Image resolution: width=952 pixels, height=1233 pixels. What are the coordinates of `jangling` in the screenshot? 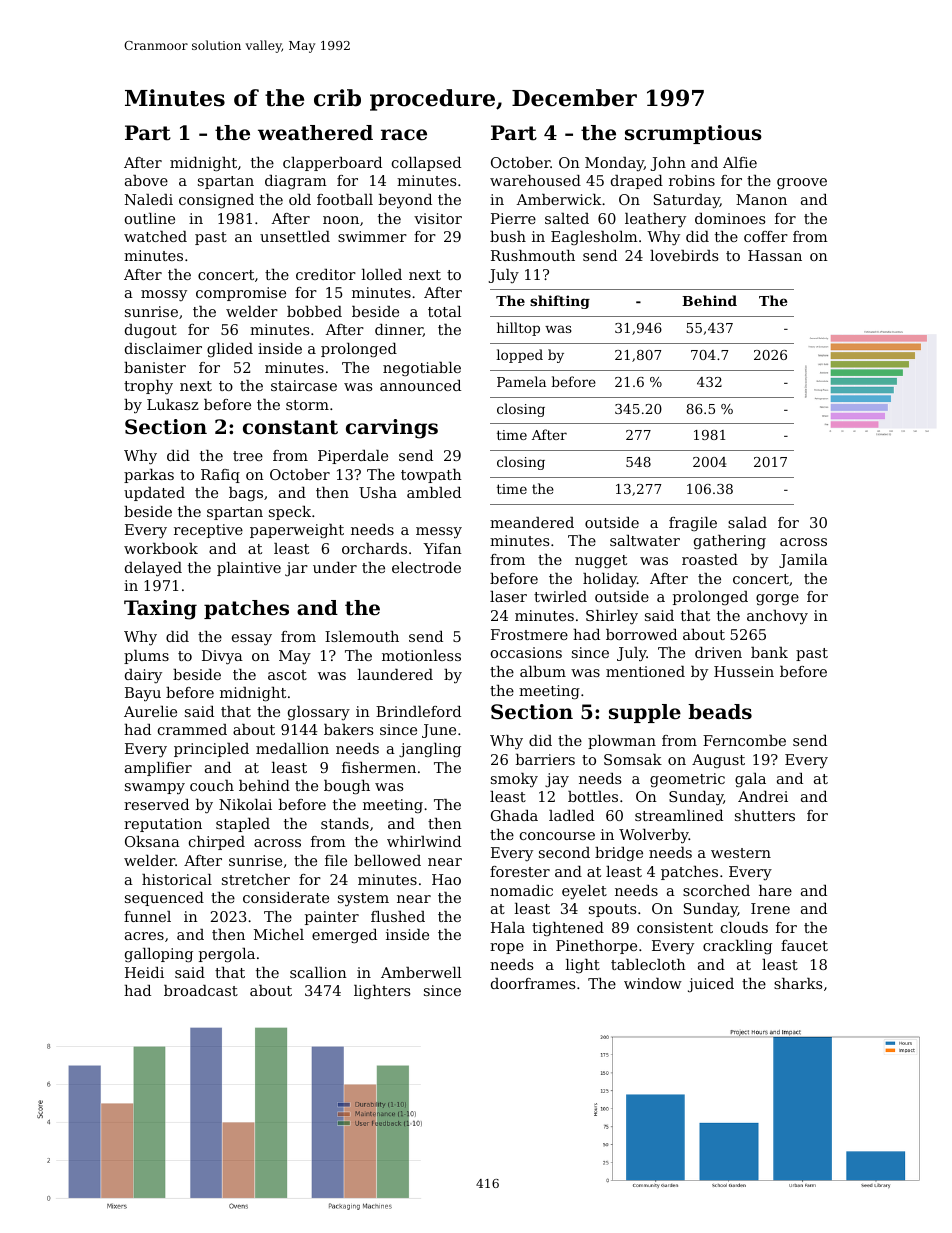 It's located at (430, 750).
